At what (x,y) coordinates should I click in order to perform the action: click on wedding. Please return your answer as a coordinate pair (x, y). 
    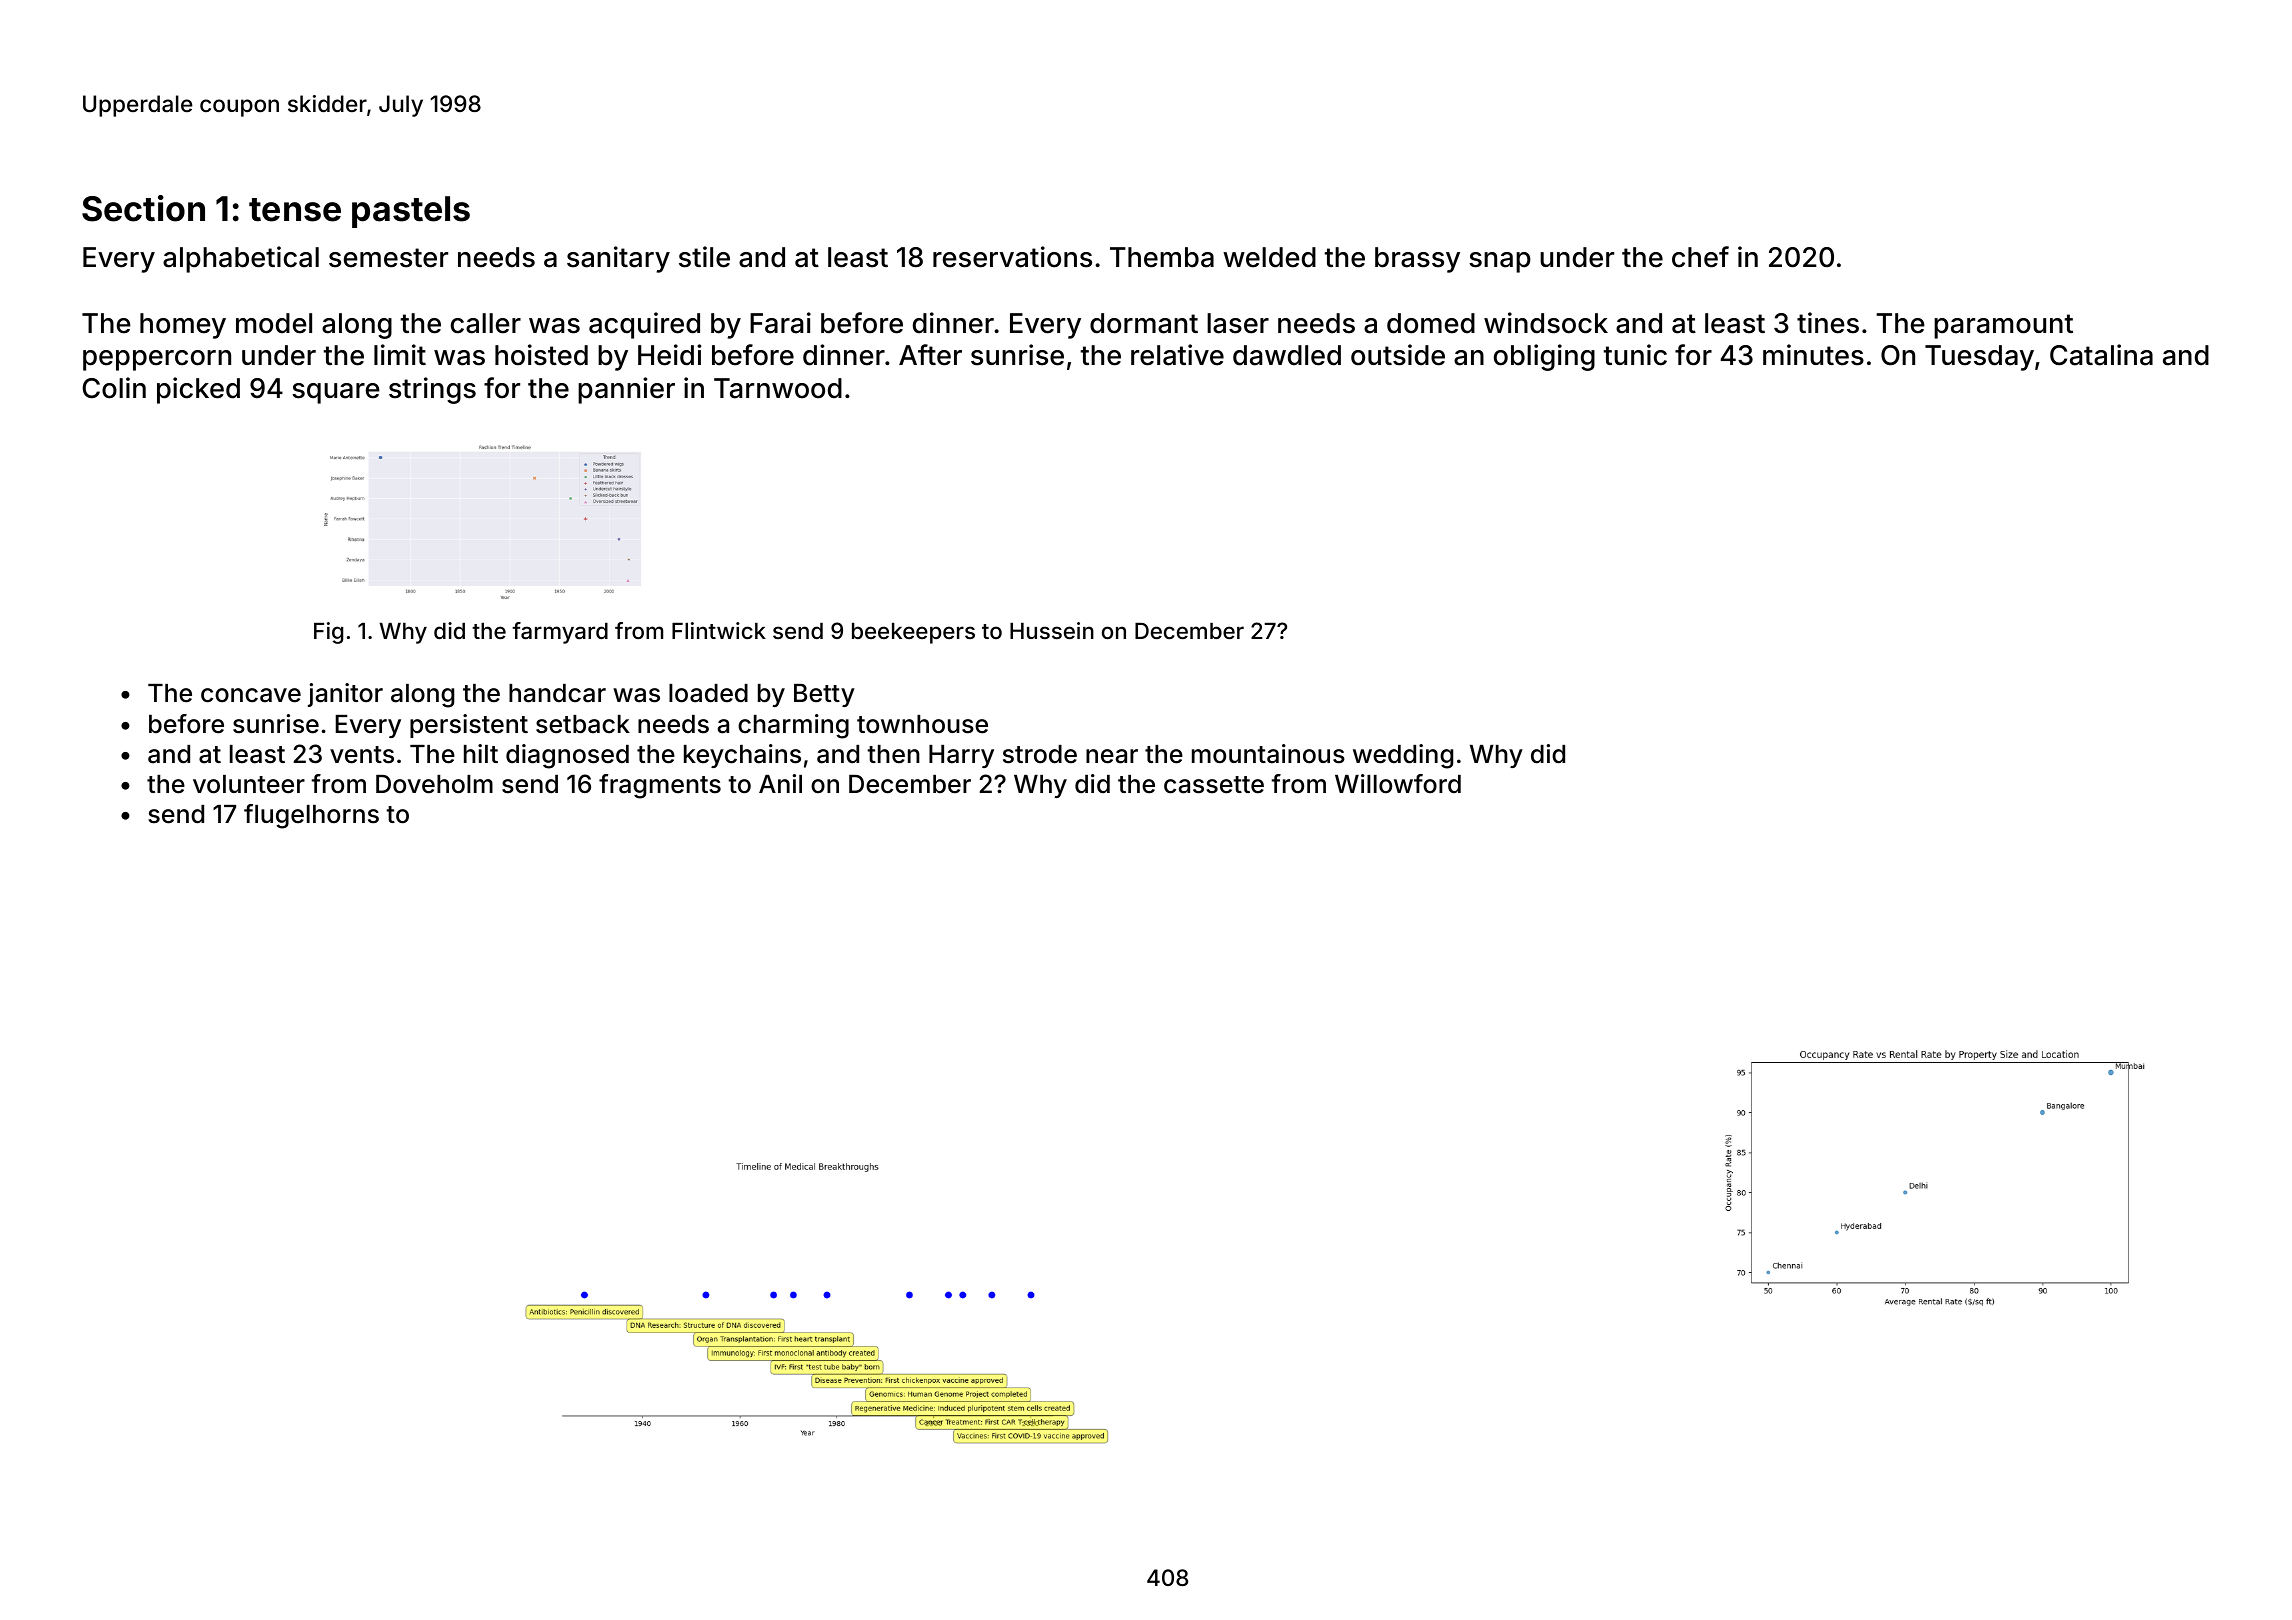
    Looking at the image, I should click on (1403, 756).
